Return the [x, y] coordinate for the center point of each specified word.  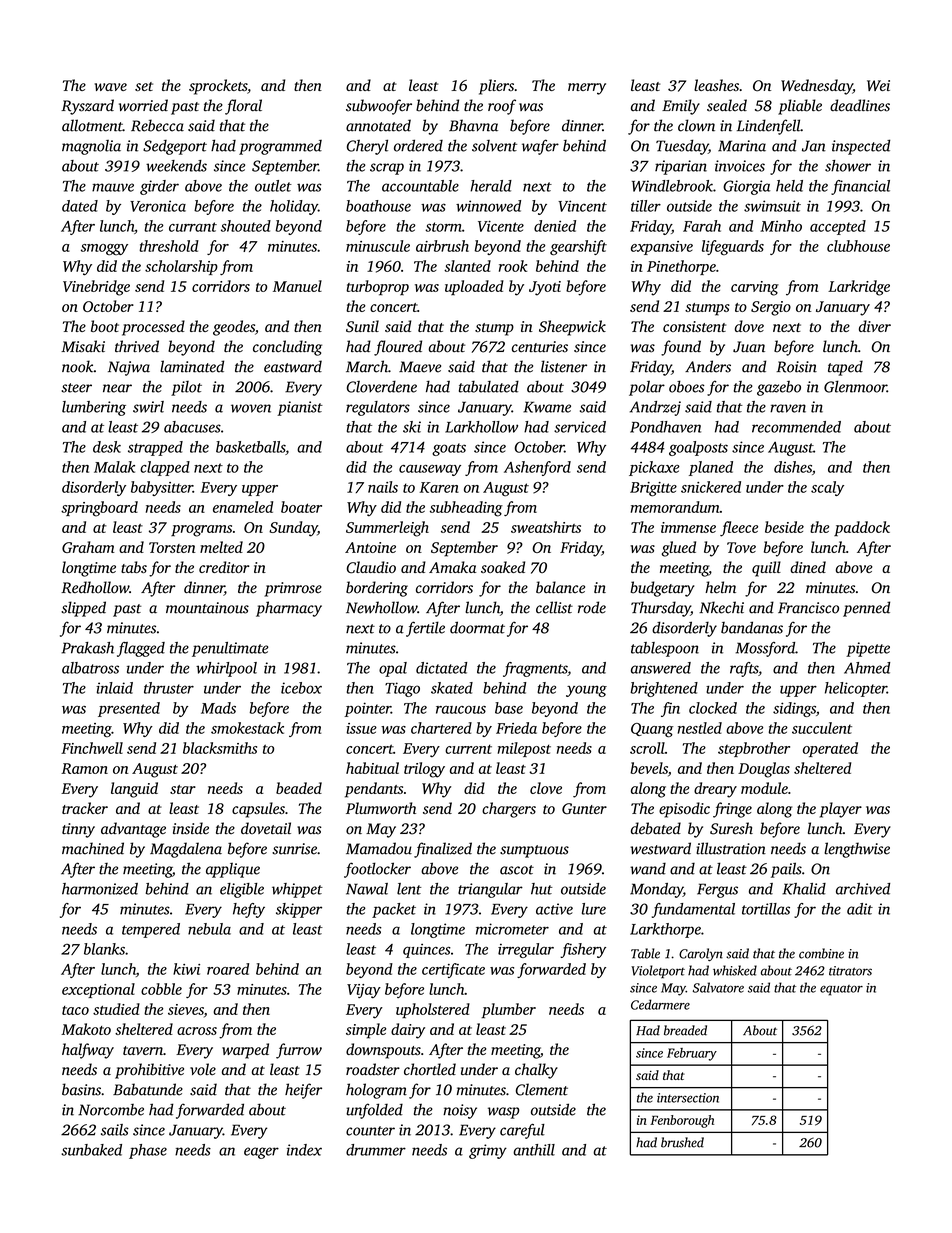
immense [688, 527]
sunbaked [91, 1150]
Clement [542, 1089]
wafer [540, 147]
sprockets [218, 87]
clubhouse [858, 246]
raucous [461, 710]
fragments [535, 669]
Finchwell [92, 748]
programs [201, 531]
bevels [649, 768]
